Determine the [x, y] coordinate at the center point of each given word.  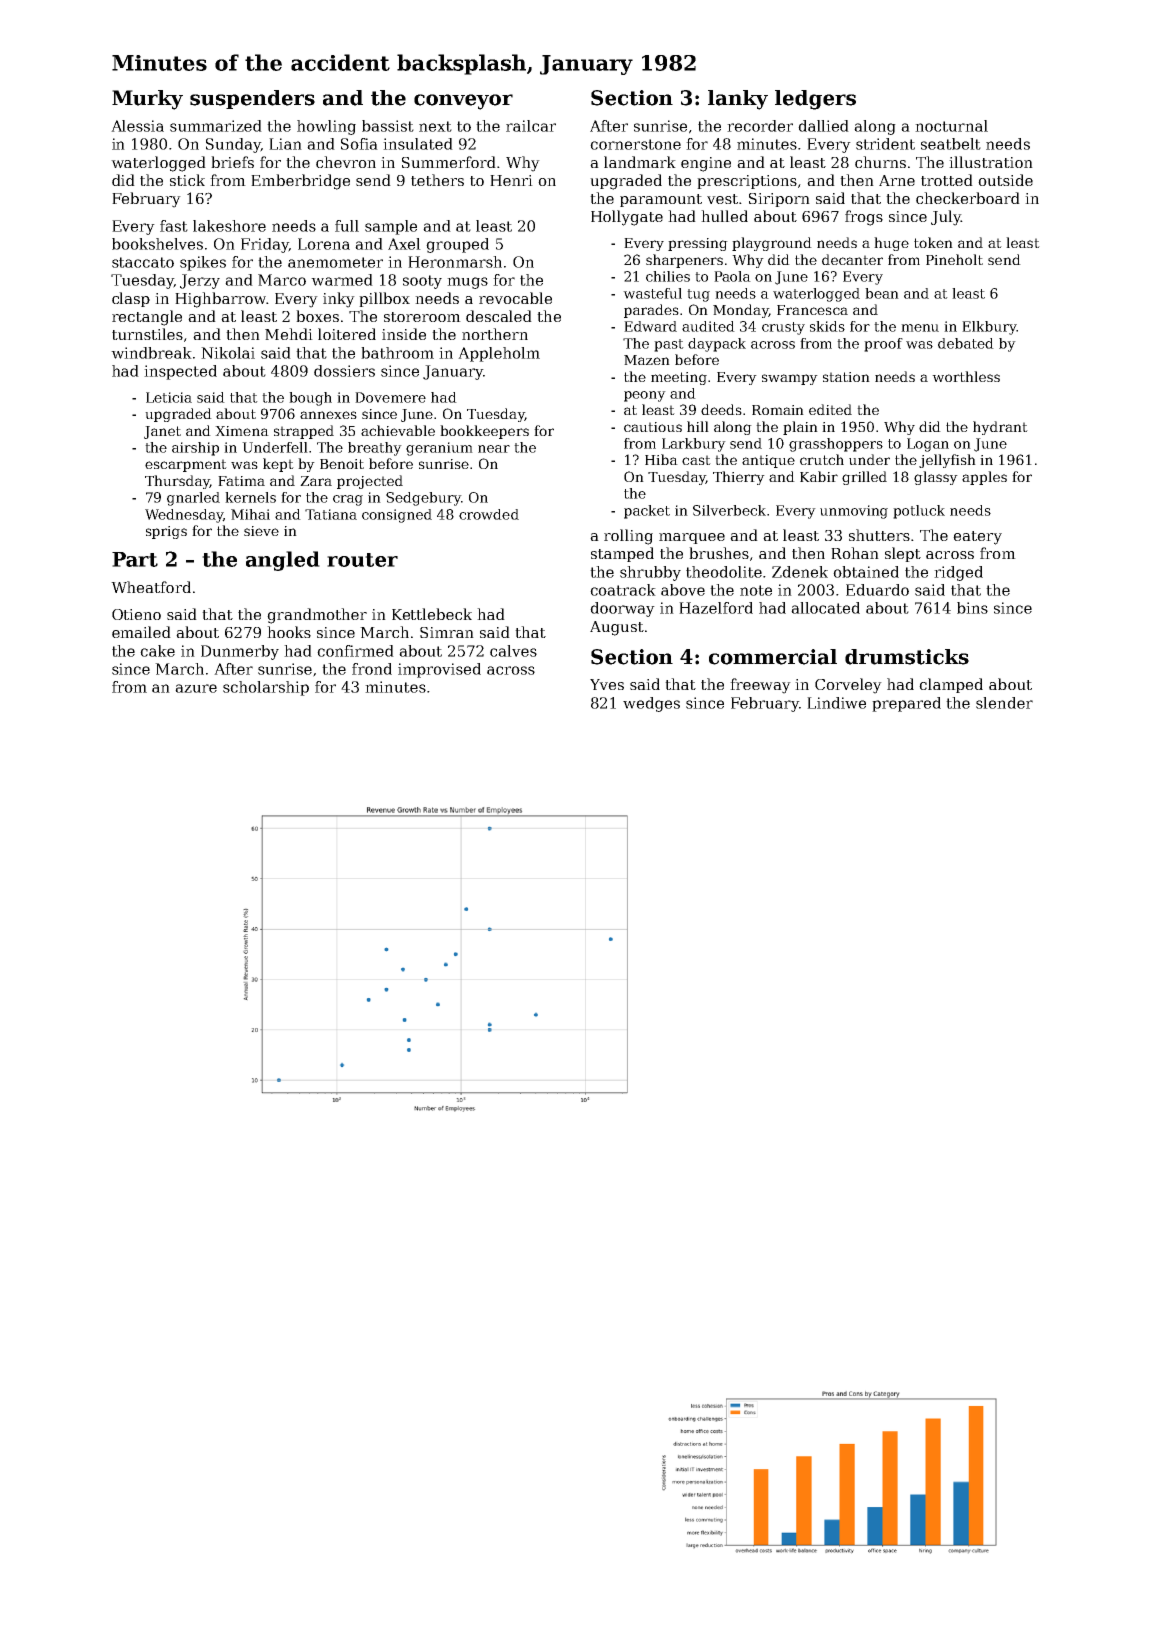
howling [326, 127]
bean [882, 293]
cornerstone [635, 144]
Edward [650, 326]
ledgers [815, 100]
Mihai [250, 514]
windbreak [151, 353]
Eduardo [877, 590]
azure [196, 688]
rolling [628, 537]
